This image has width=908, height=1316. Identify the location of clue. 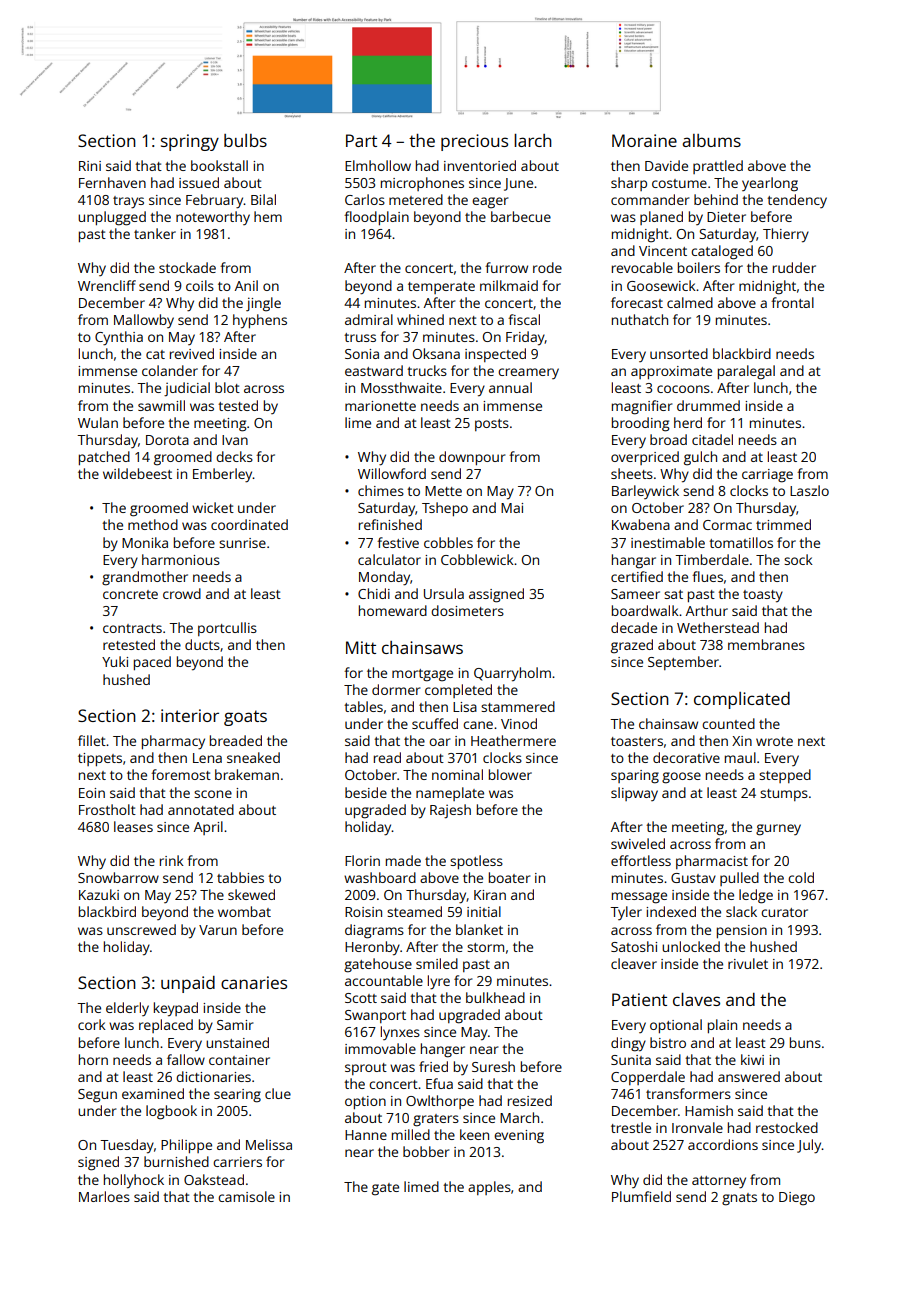
(278, 1093).
